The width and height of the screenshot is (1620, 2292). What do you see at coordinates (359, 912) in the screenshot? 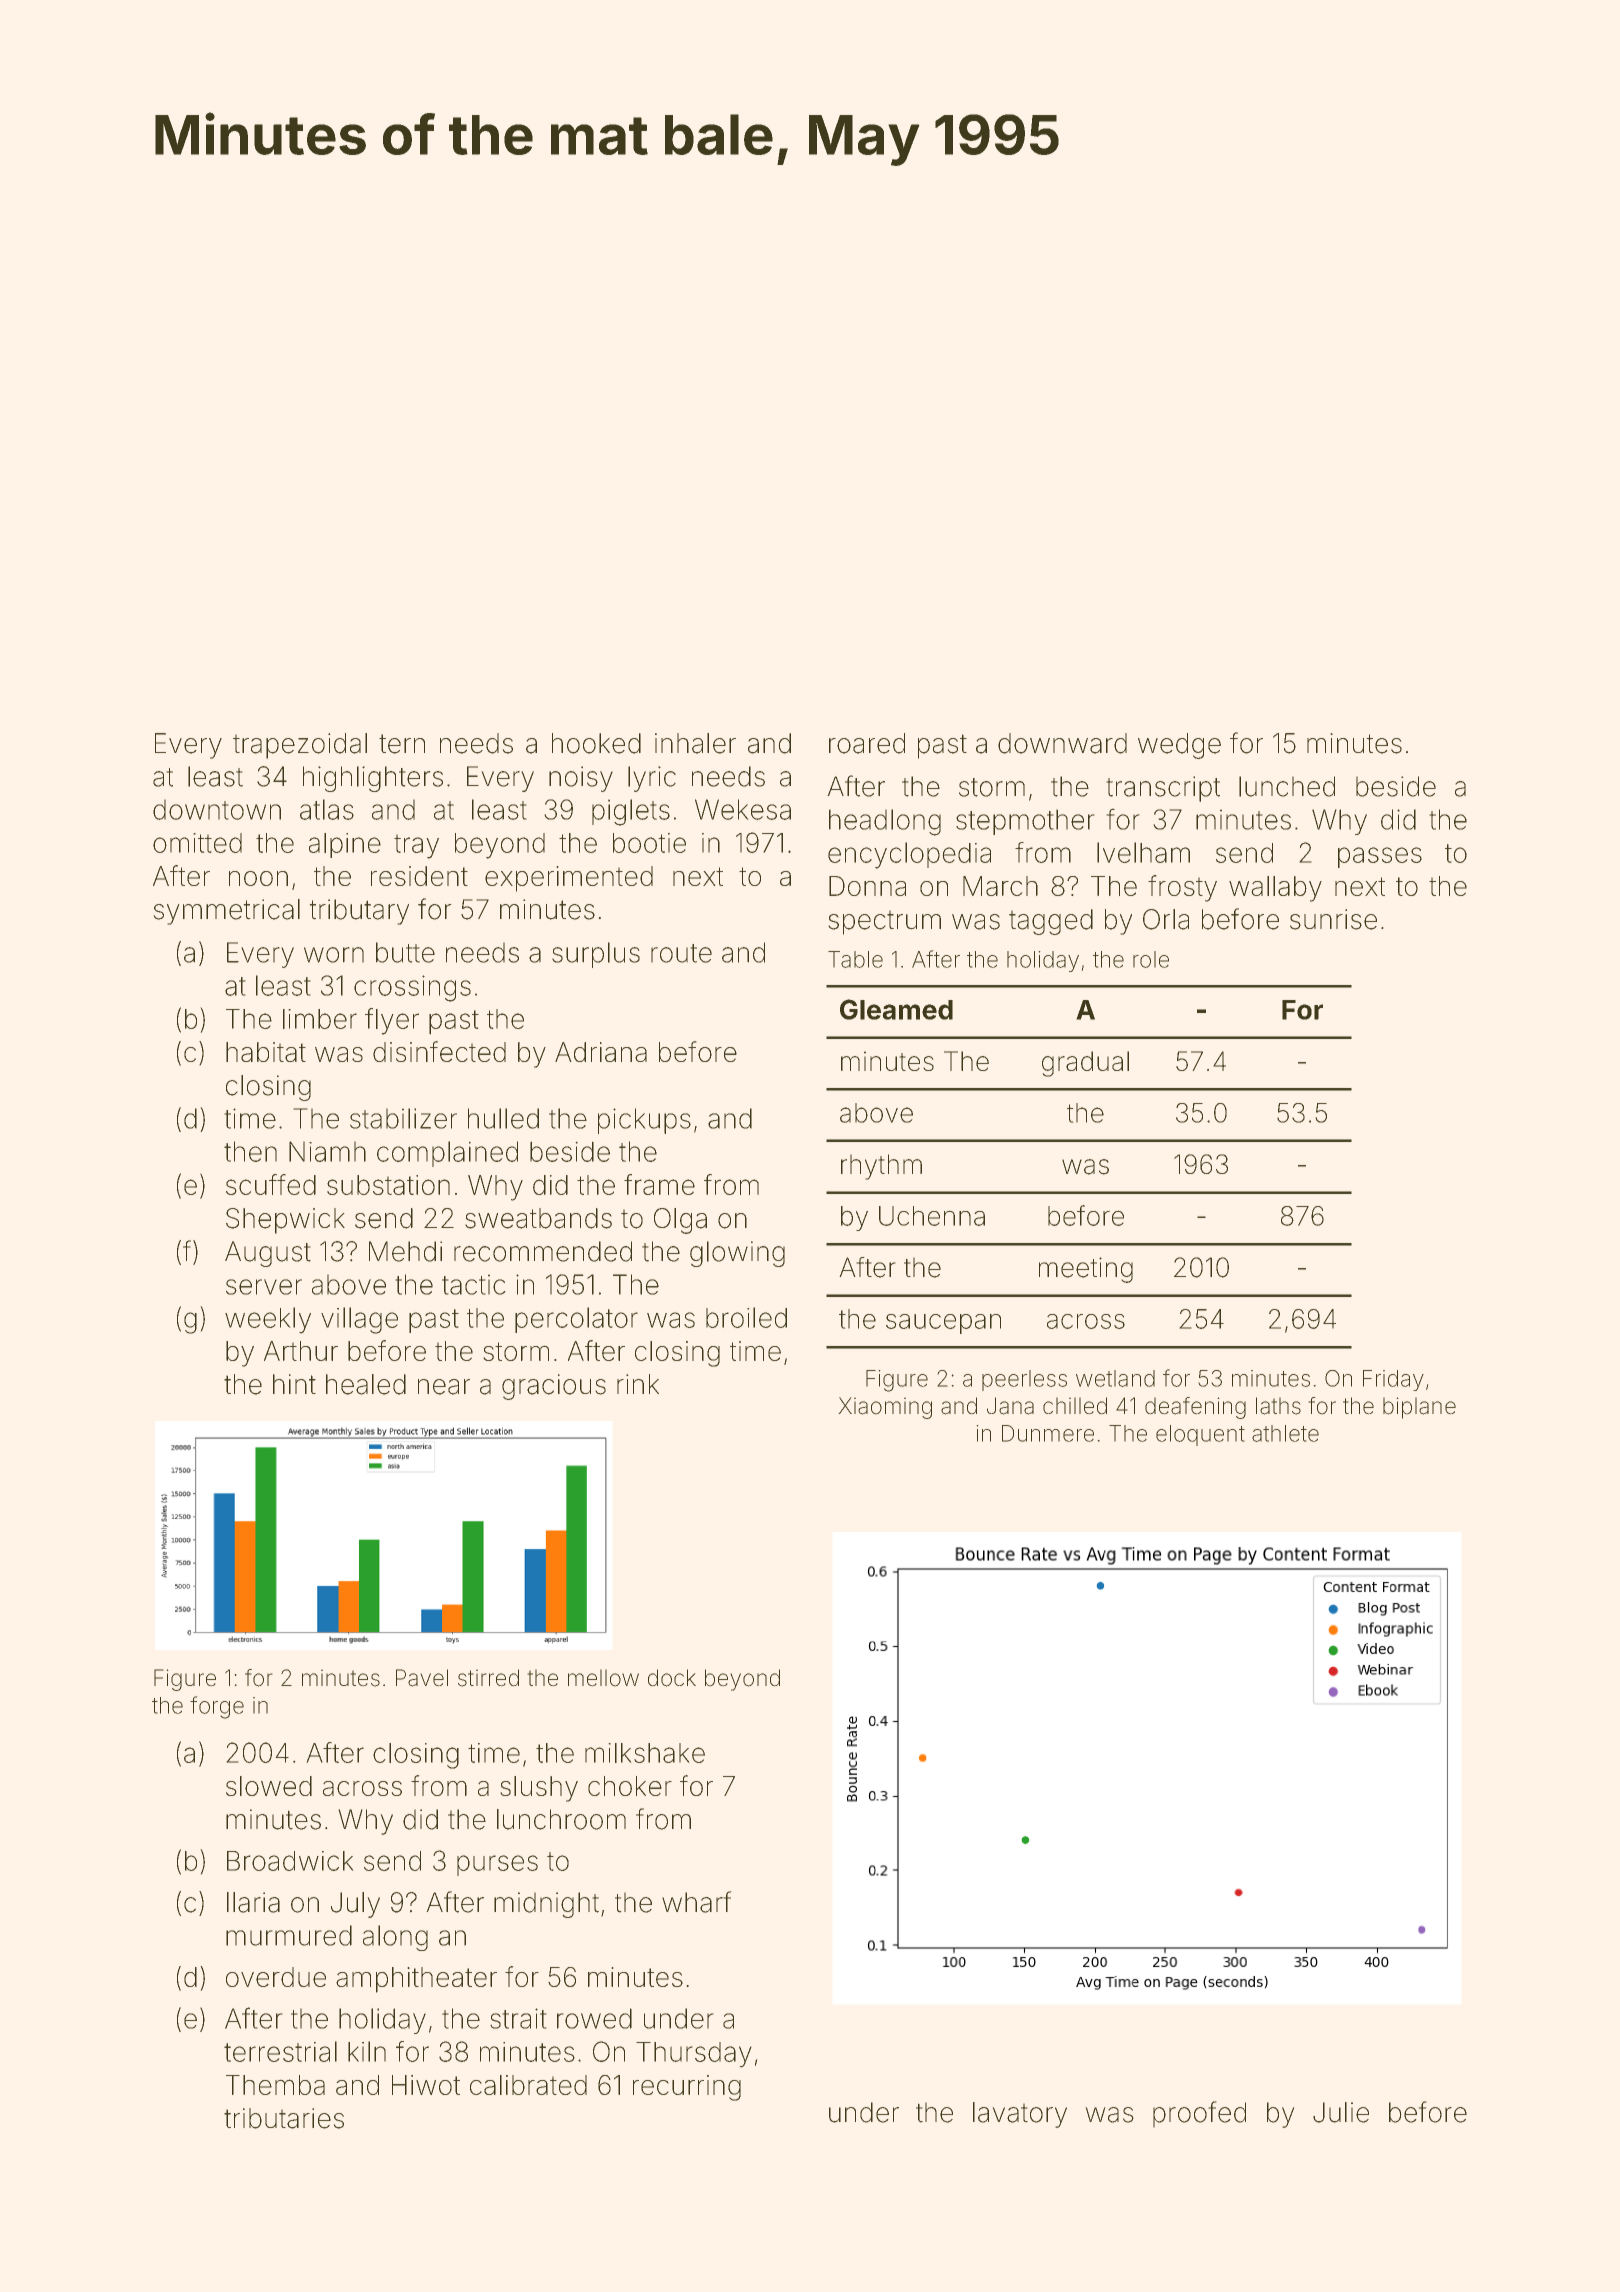
I see `tributary` at bounding box center [359, 912].
